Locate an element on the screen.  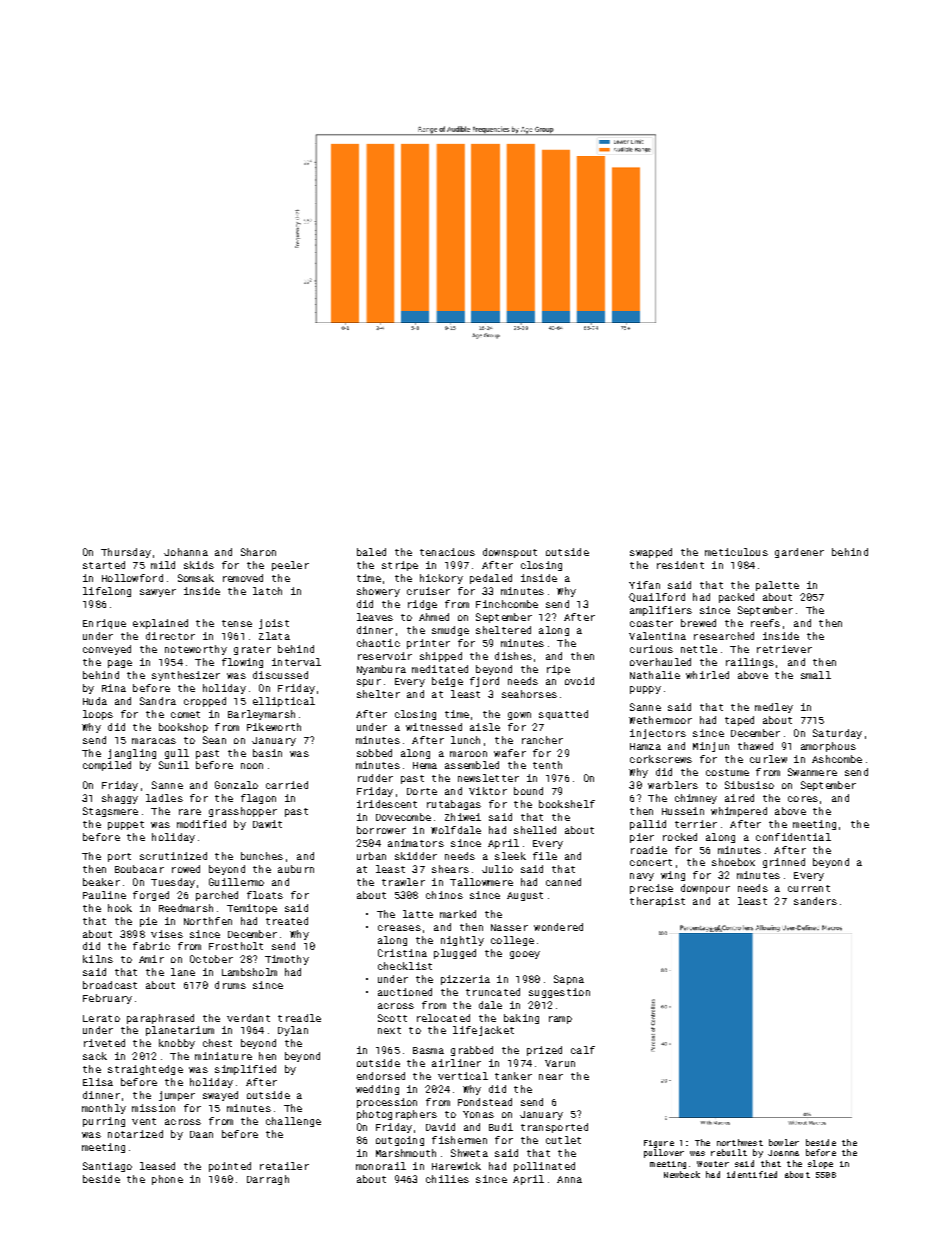
lifelong is located at coordinates (107, 592).
